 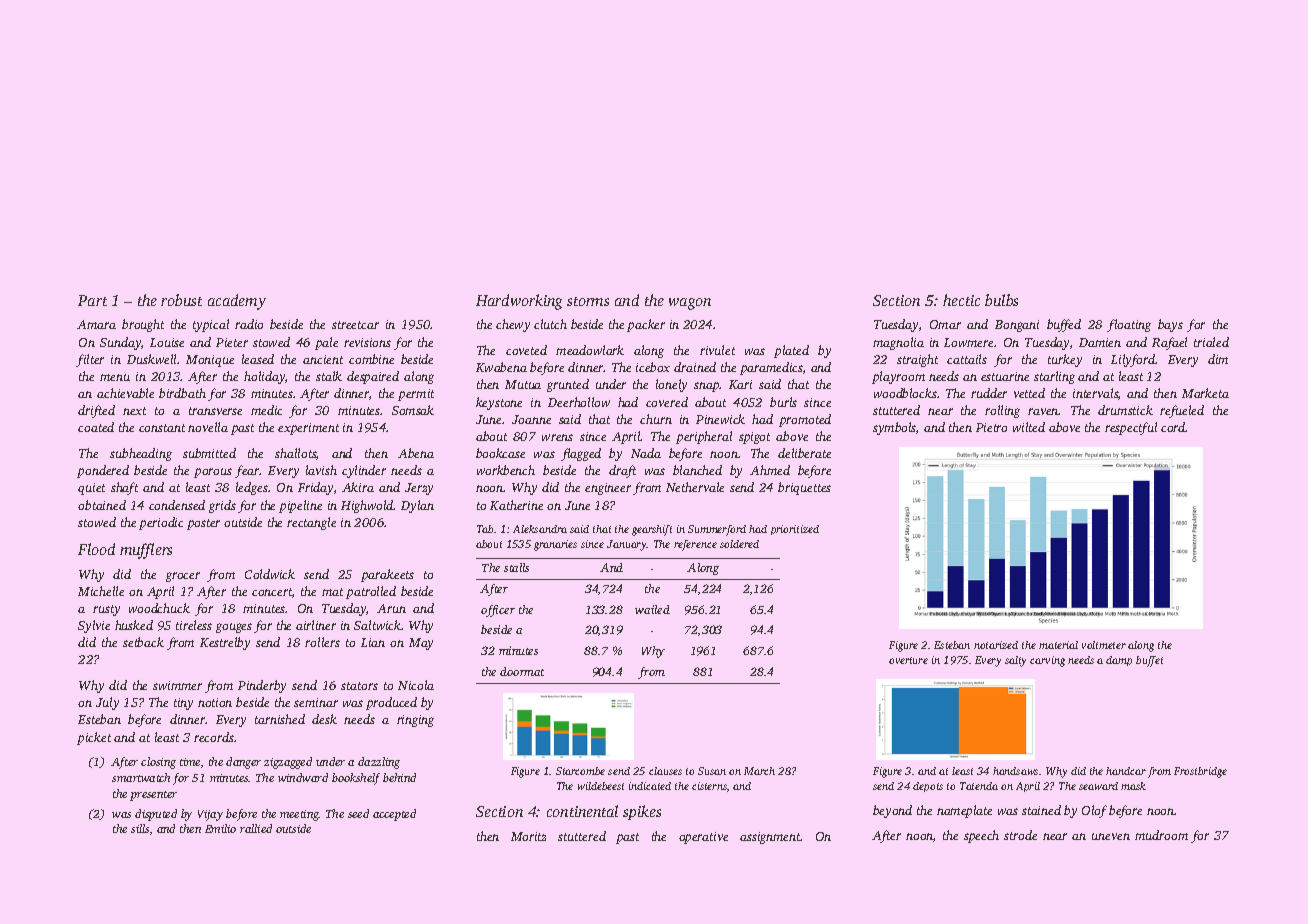 I want to click on notarized, so click(x=996, y=645).
